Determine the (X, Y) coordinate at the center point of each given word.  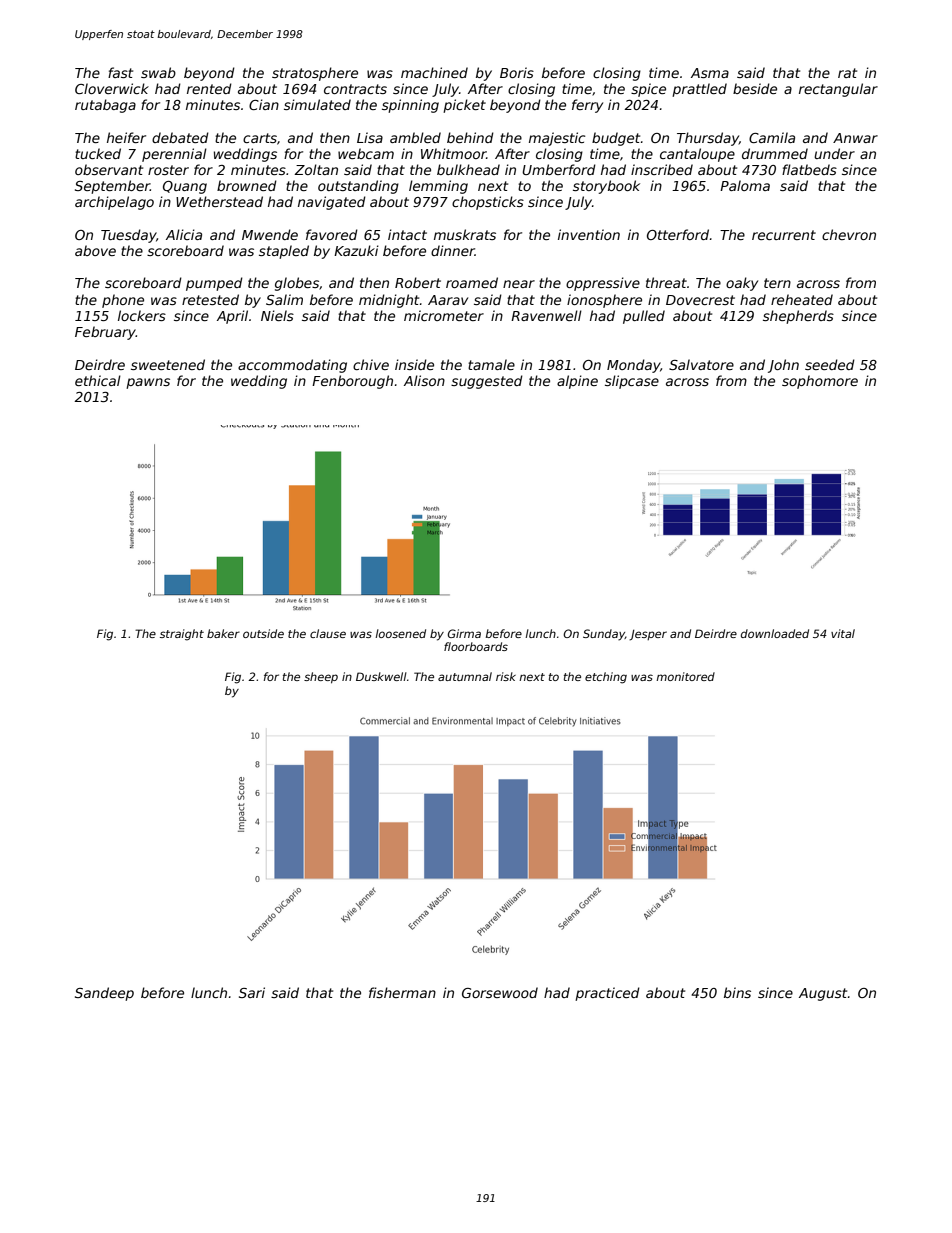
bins (737, 992)
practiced (607, 994)
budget (616, 139)
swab (158, 72)
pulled (644, 317)
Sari (252, 992)
